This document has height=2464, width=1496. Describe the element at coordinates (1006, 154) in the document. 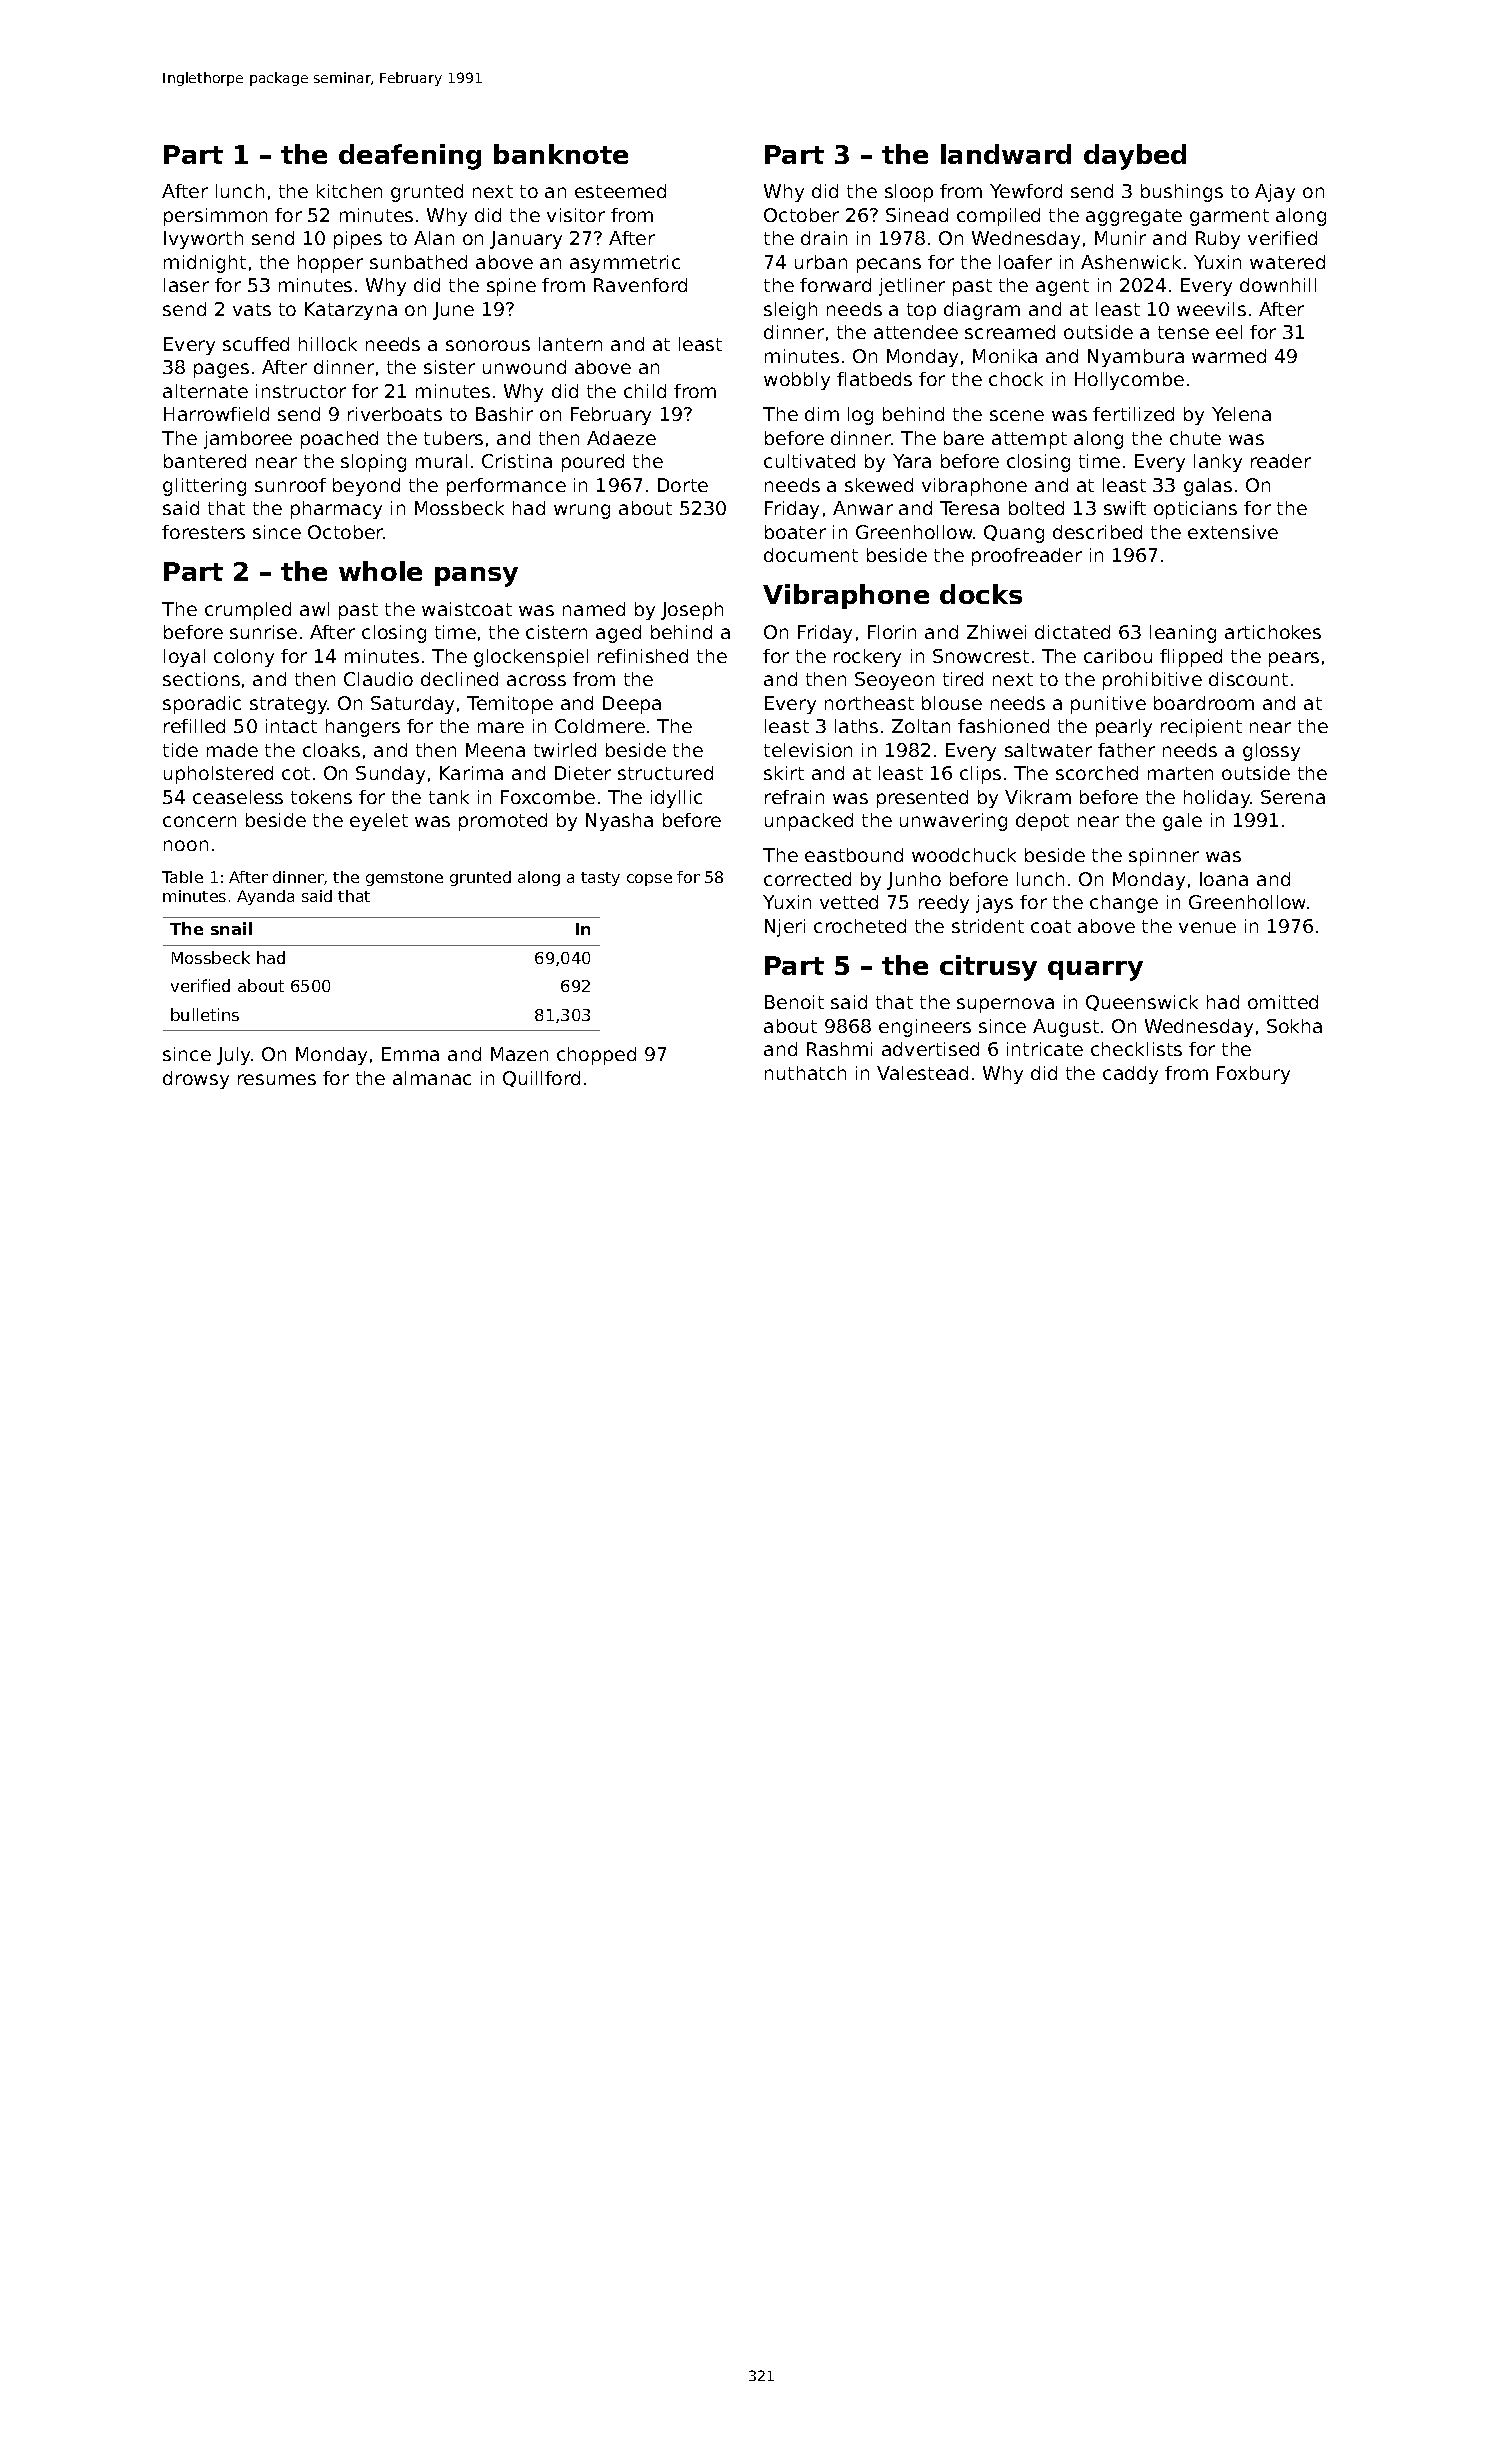

I see `landward` at that location.
